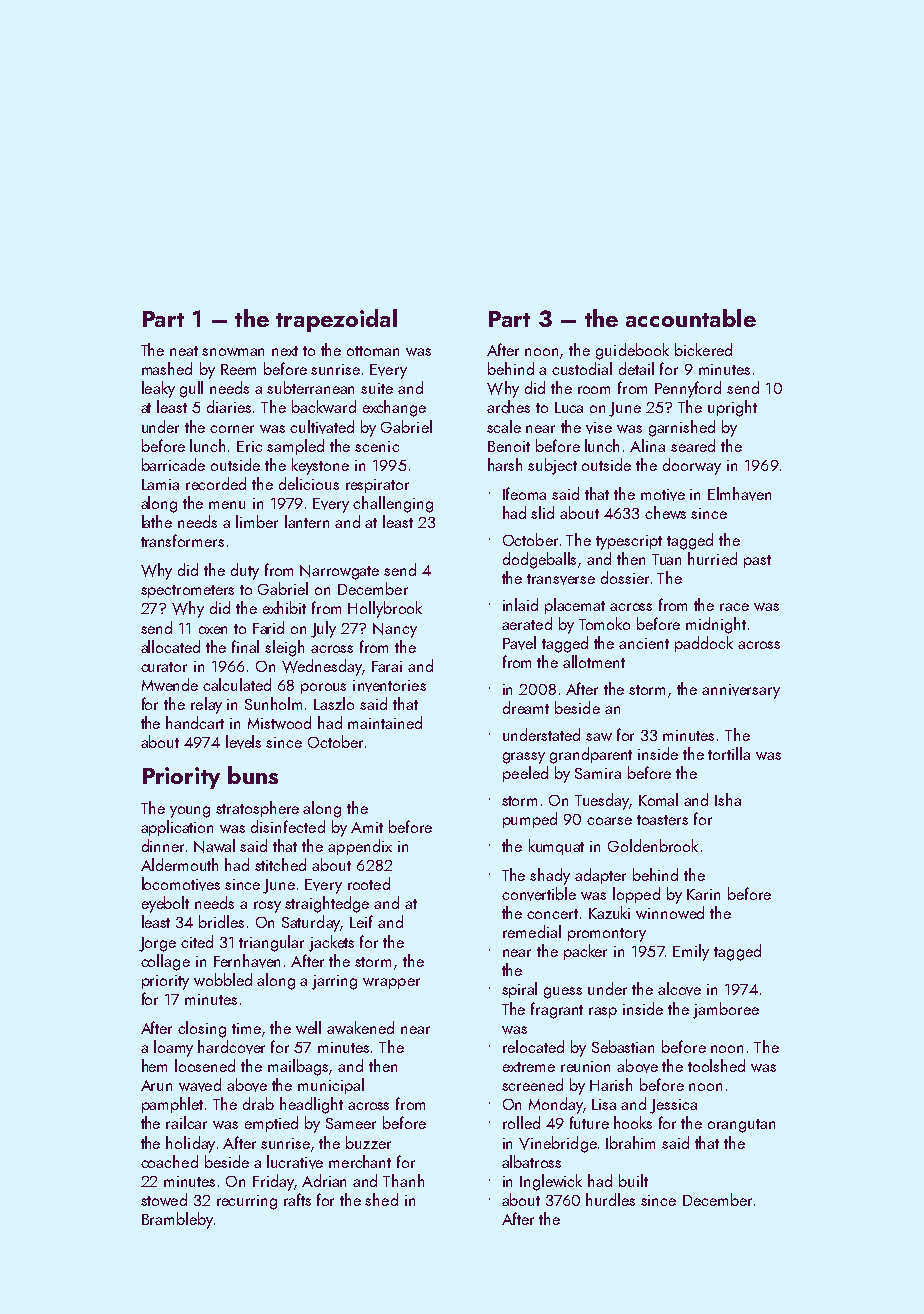 The image size is (924, 1314). Describe the element at coordinates (539, 894) in the screenshot. I see `convertible` at that location.
